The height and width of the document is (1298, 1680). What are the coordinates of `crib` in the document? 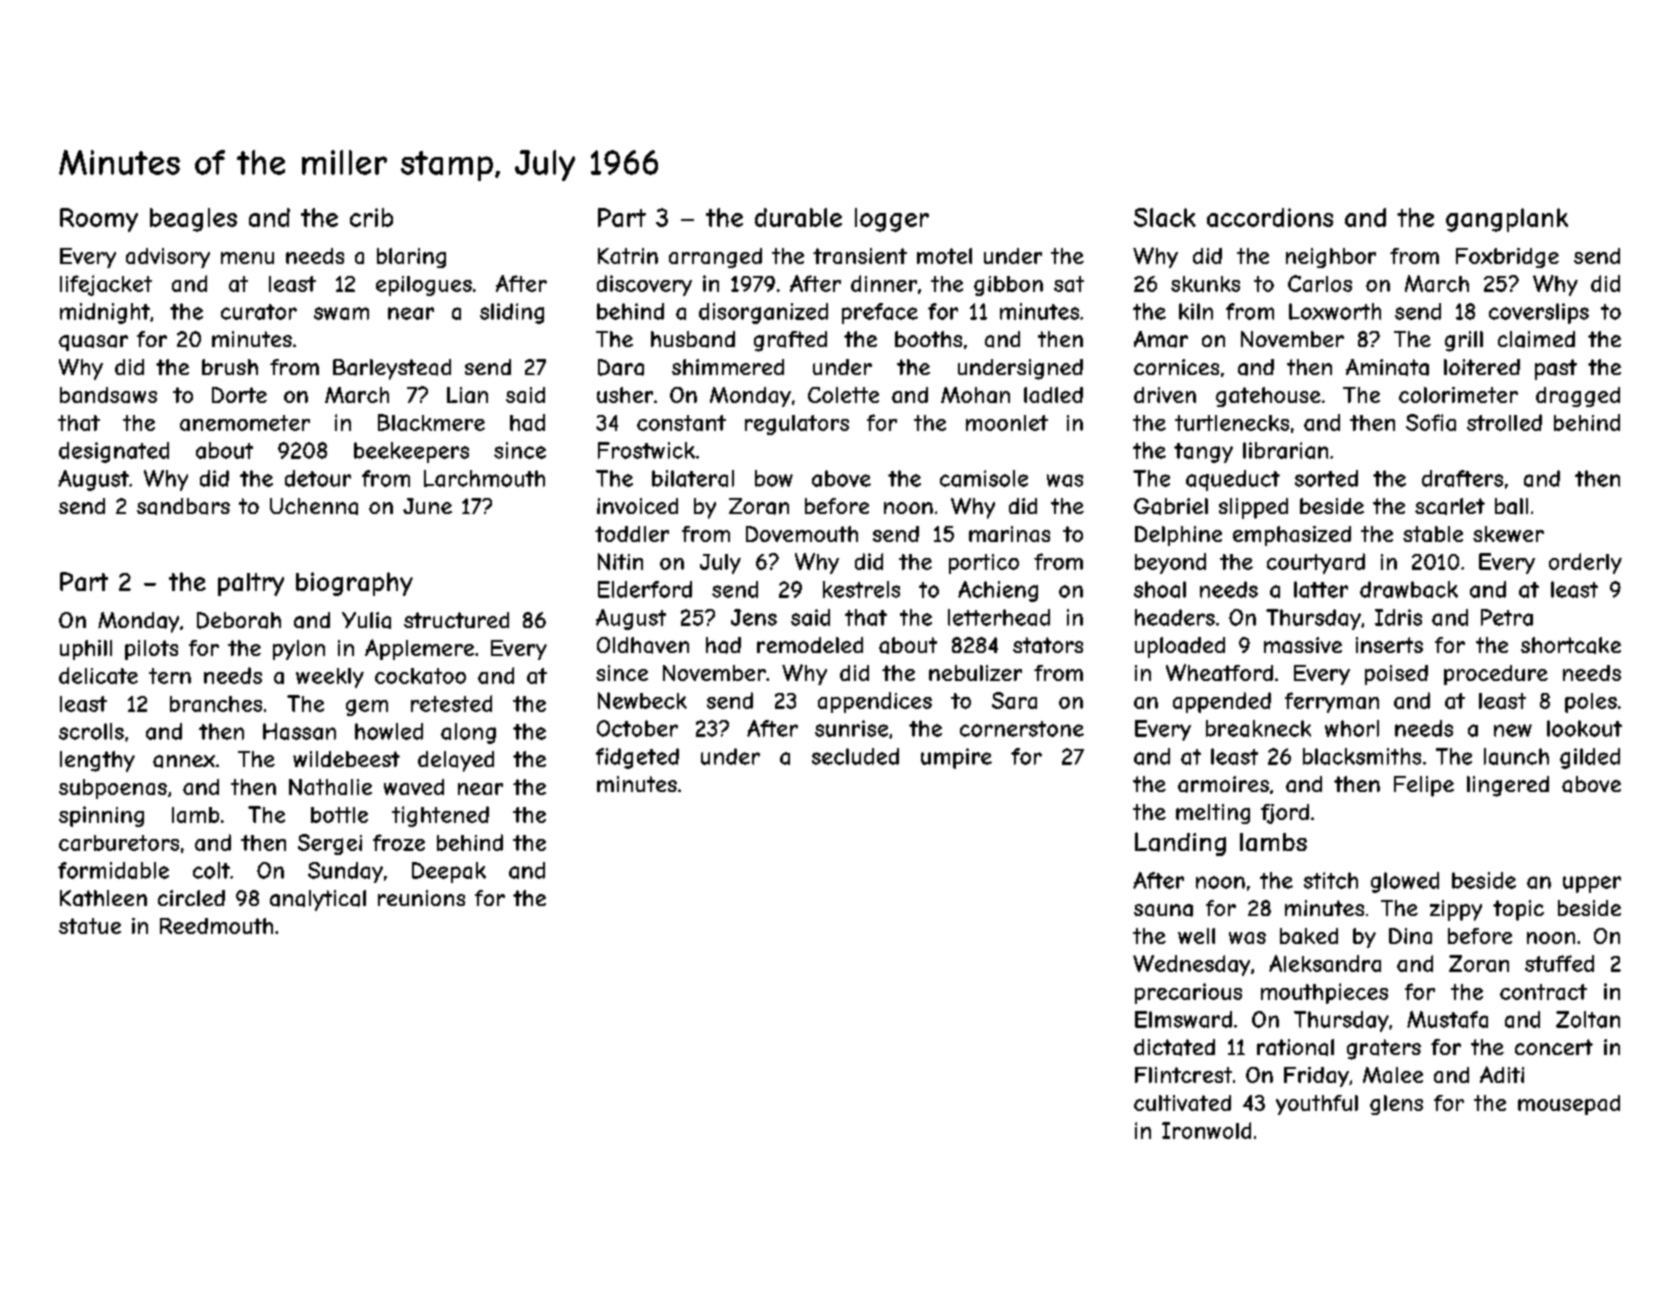 It's located at (371, 217).
